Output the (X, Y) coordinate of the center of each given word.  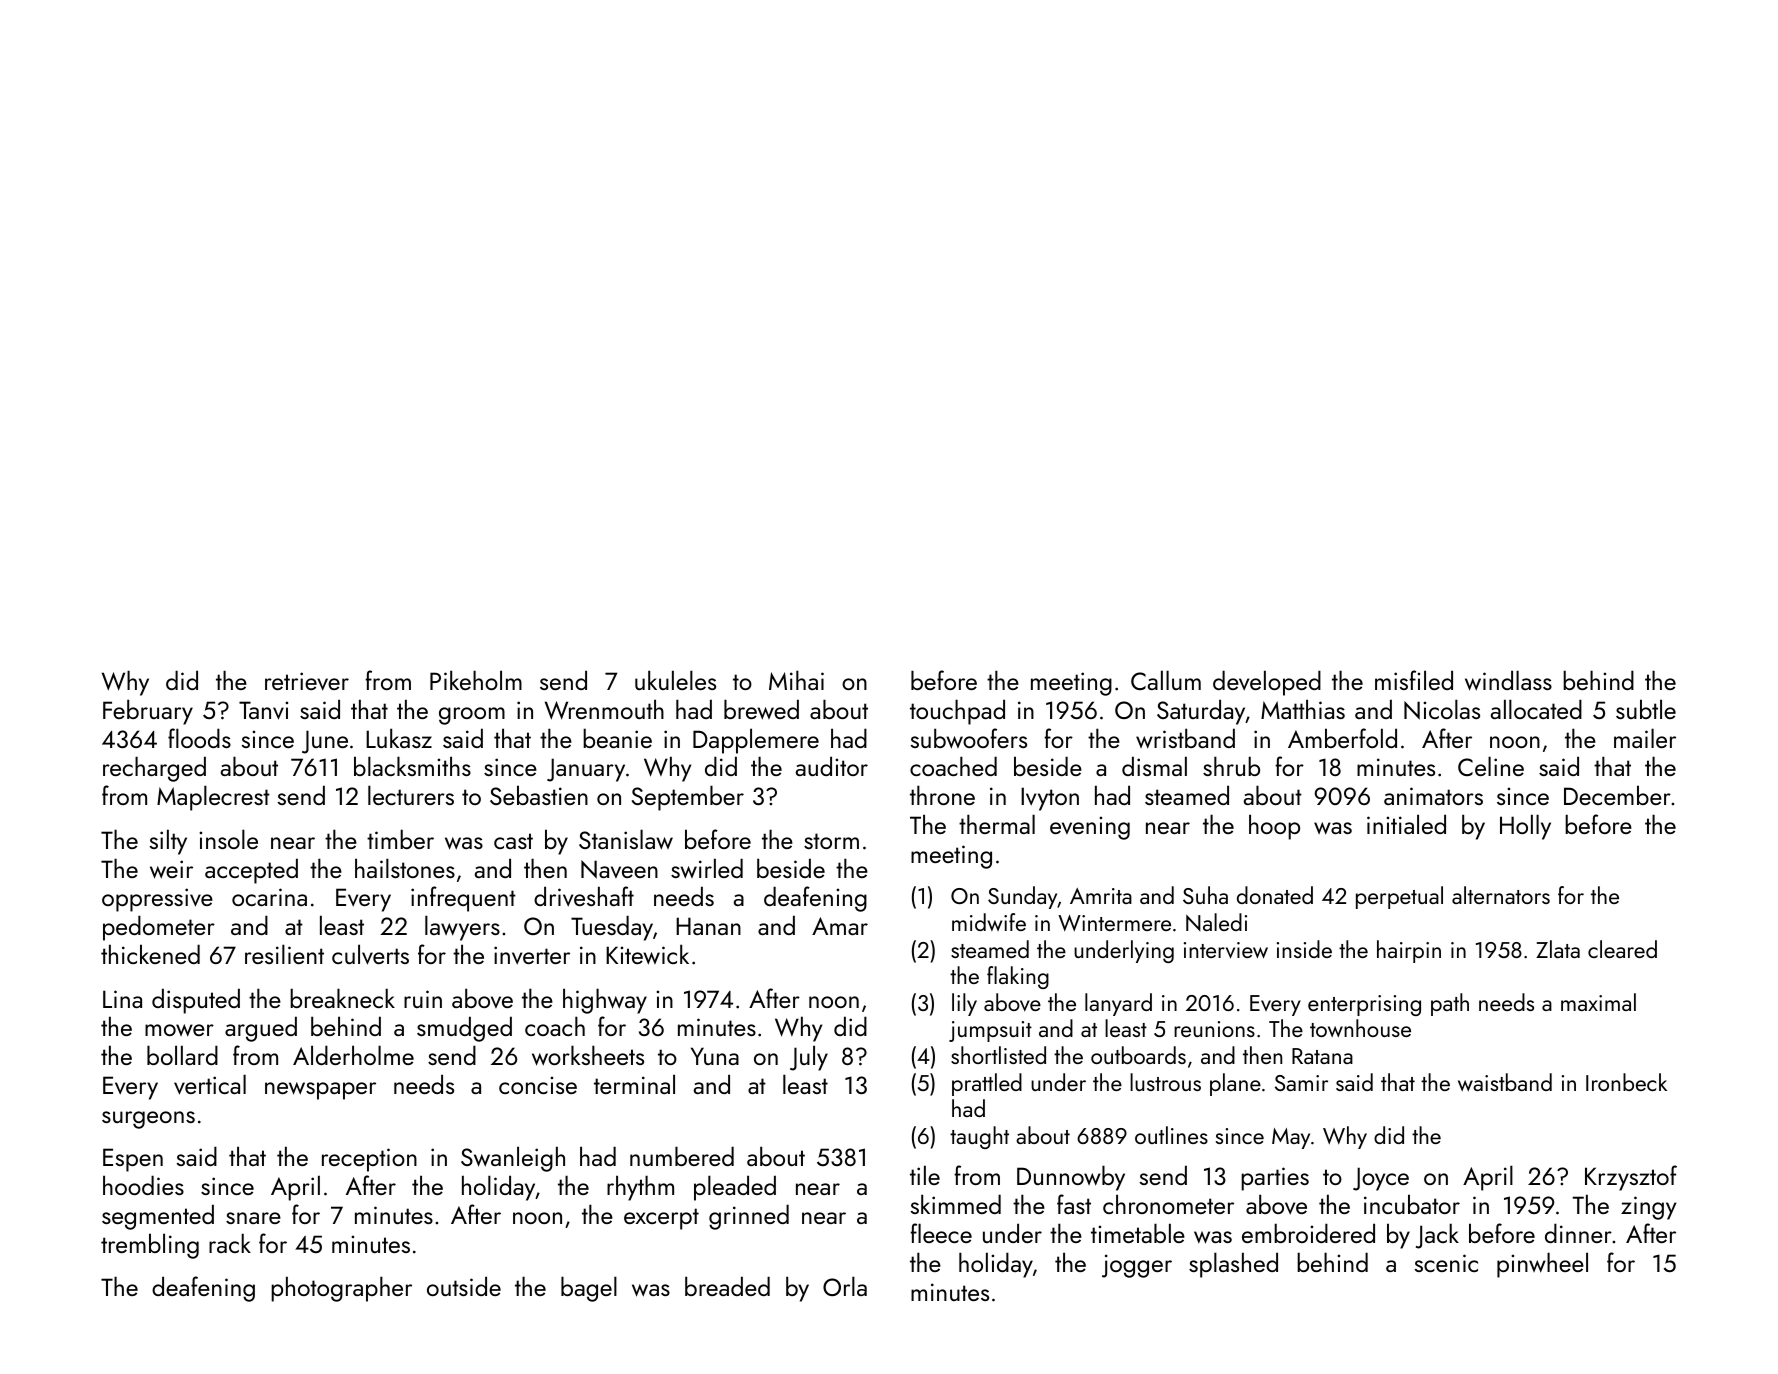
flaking (1018, 977)
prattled (987, 1084)
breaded (727, 1286)
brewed (761, 709)
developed (1267, 683)
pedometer (159, 928)
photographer (341, 1289)
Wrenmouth (604, 709)
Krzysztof (1631, 1178)
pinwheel (1542, 1265)
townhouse (1360, 1028)
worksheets (588, 1055)
